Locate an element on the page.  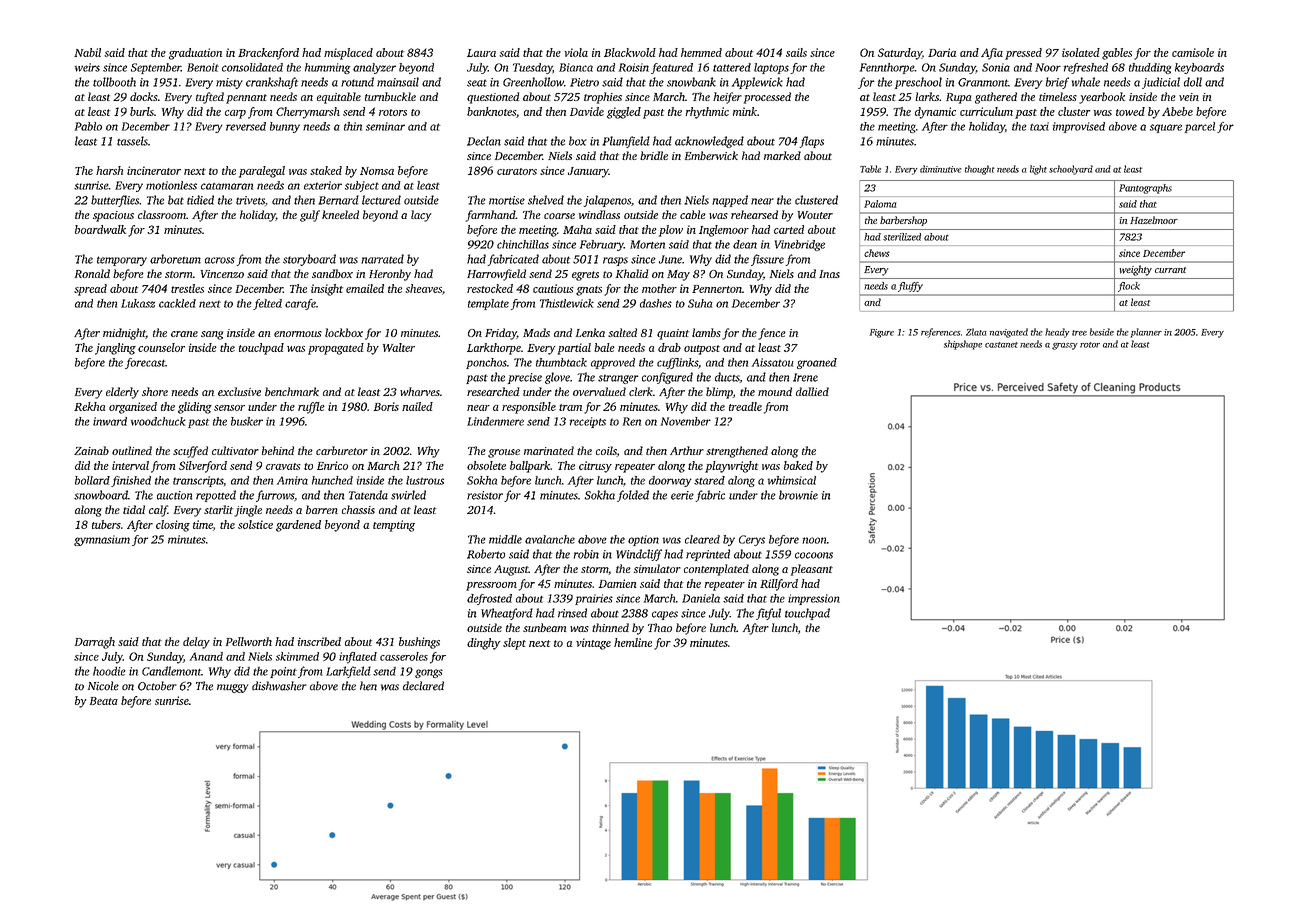
trestles is located at coordinates (187, 288).
